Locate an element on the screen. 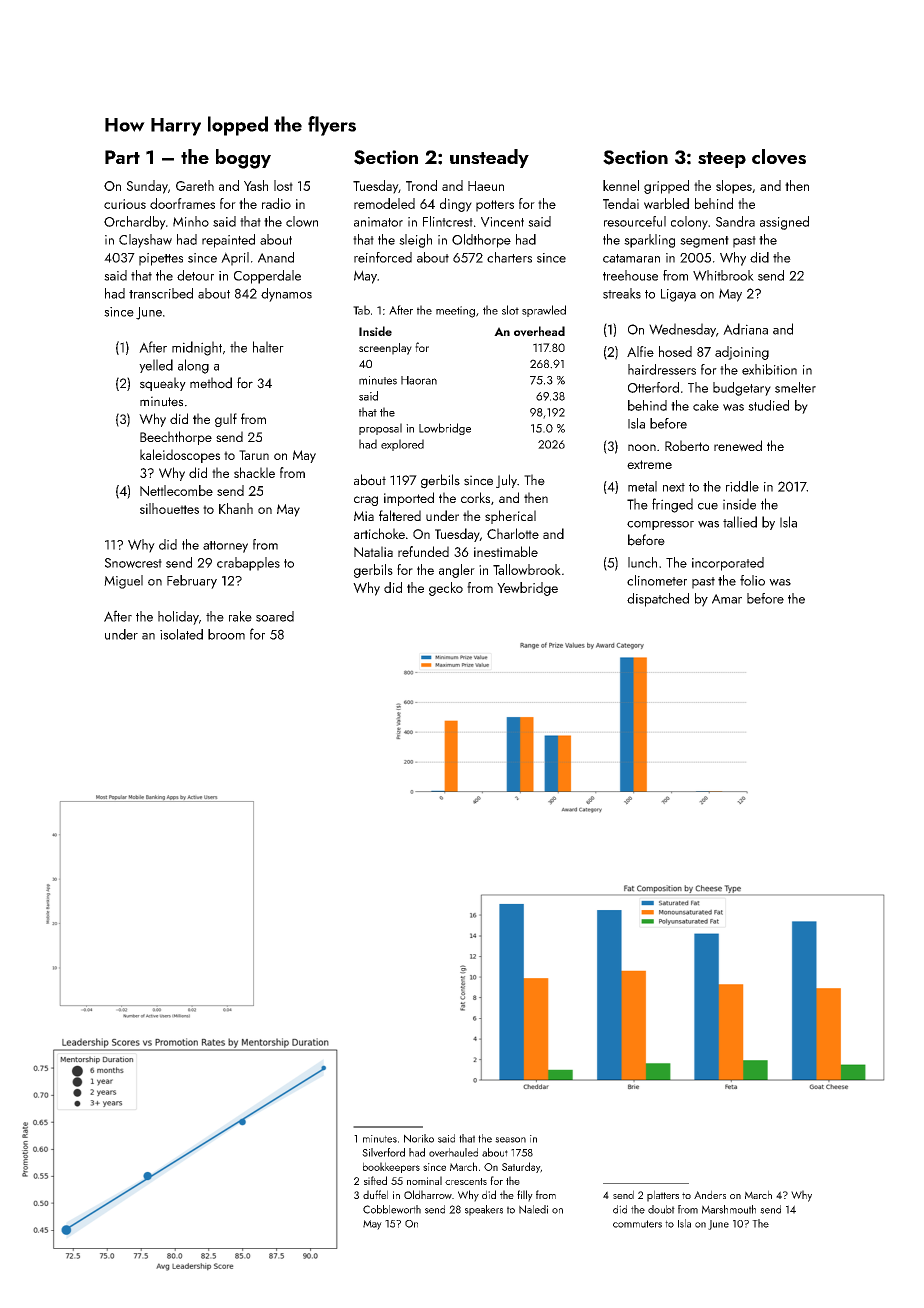 The height and width of the screenshot is (1308, 924). crag is located at coordinates (366, 501).
